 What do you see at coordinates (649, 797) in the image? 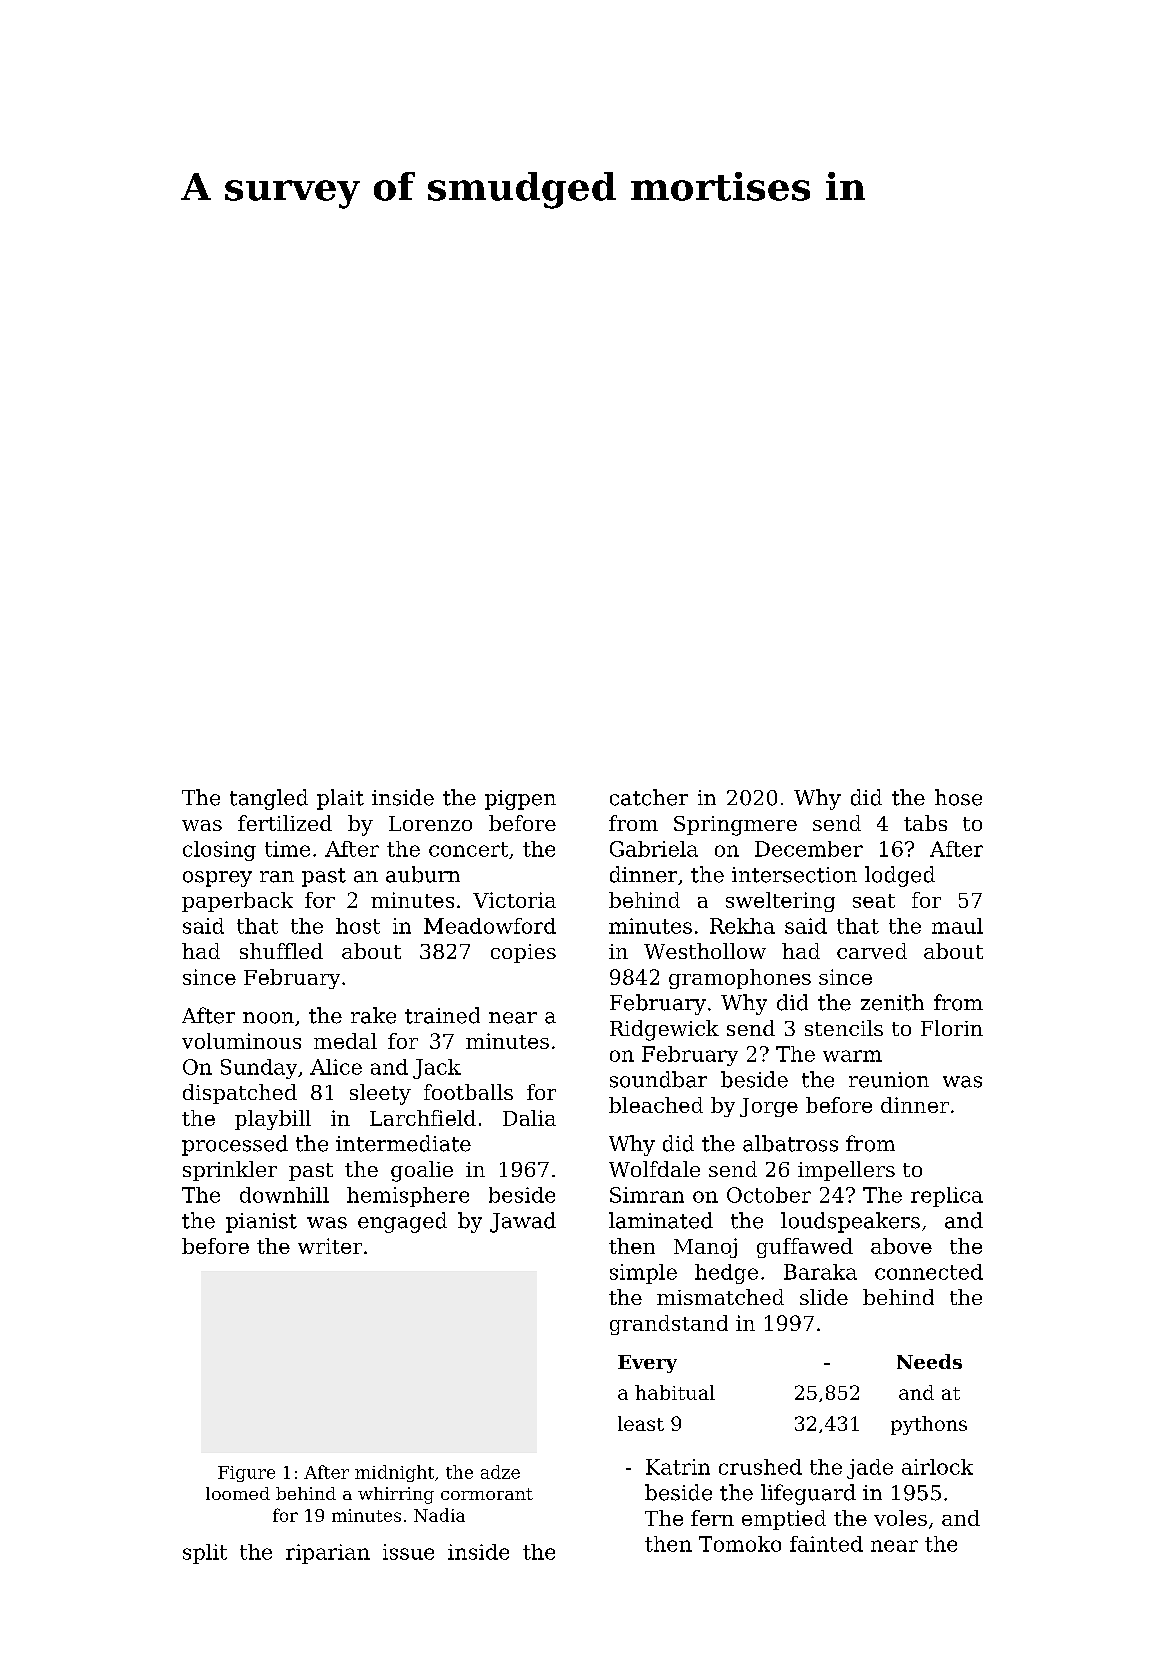
I see `catcher` at bounding box center [649, 797].
